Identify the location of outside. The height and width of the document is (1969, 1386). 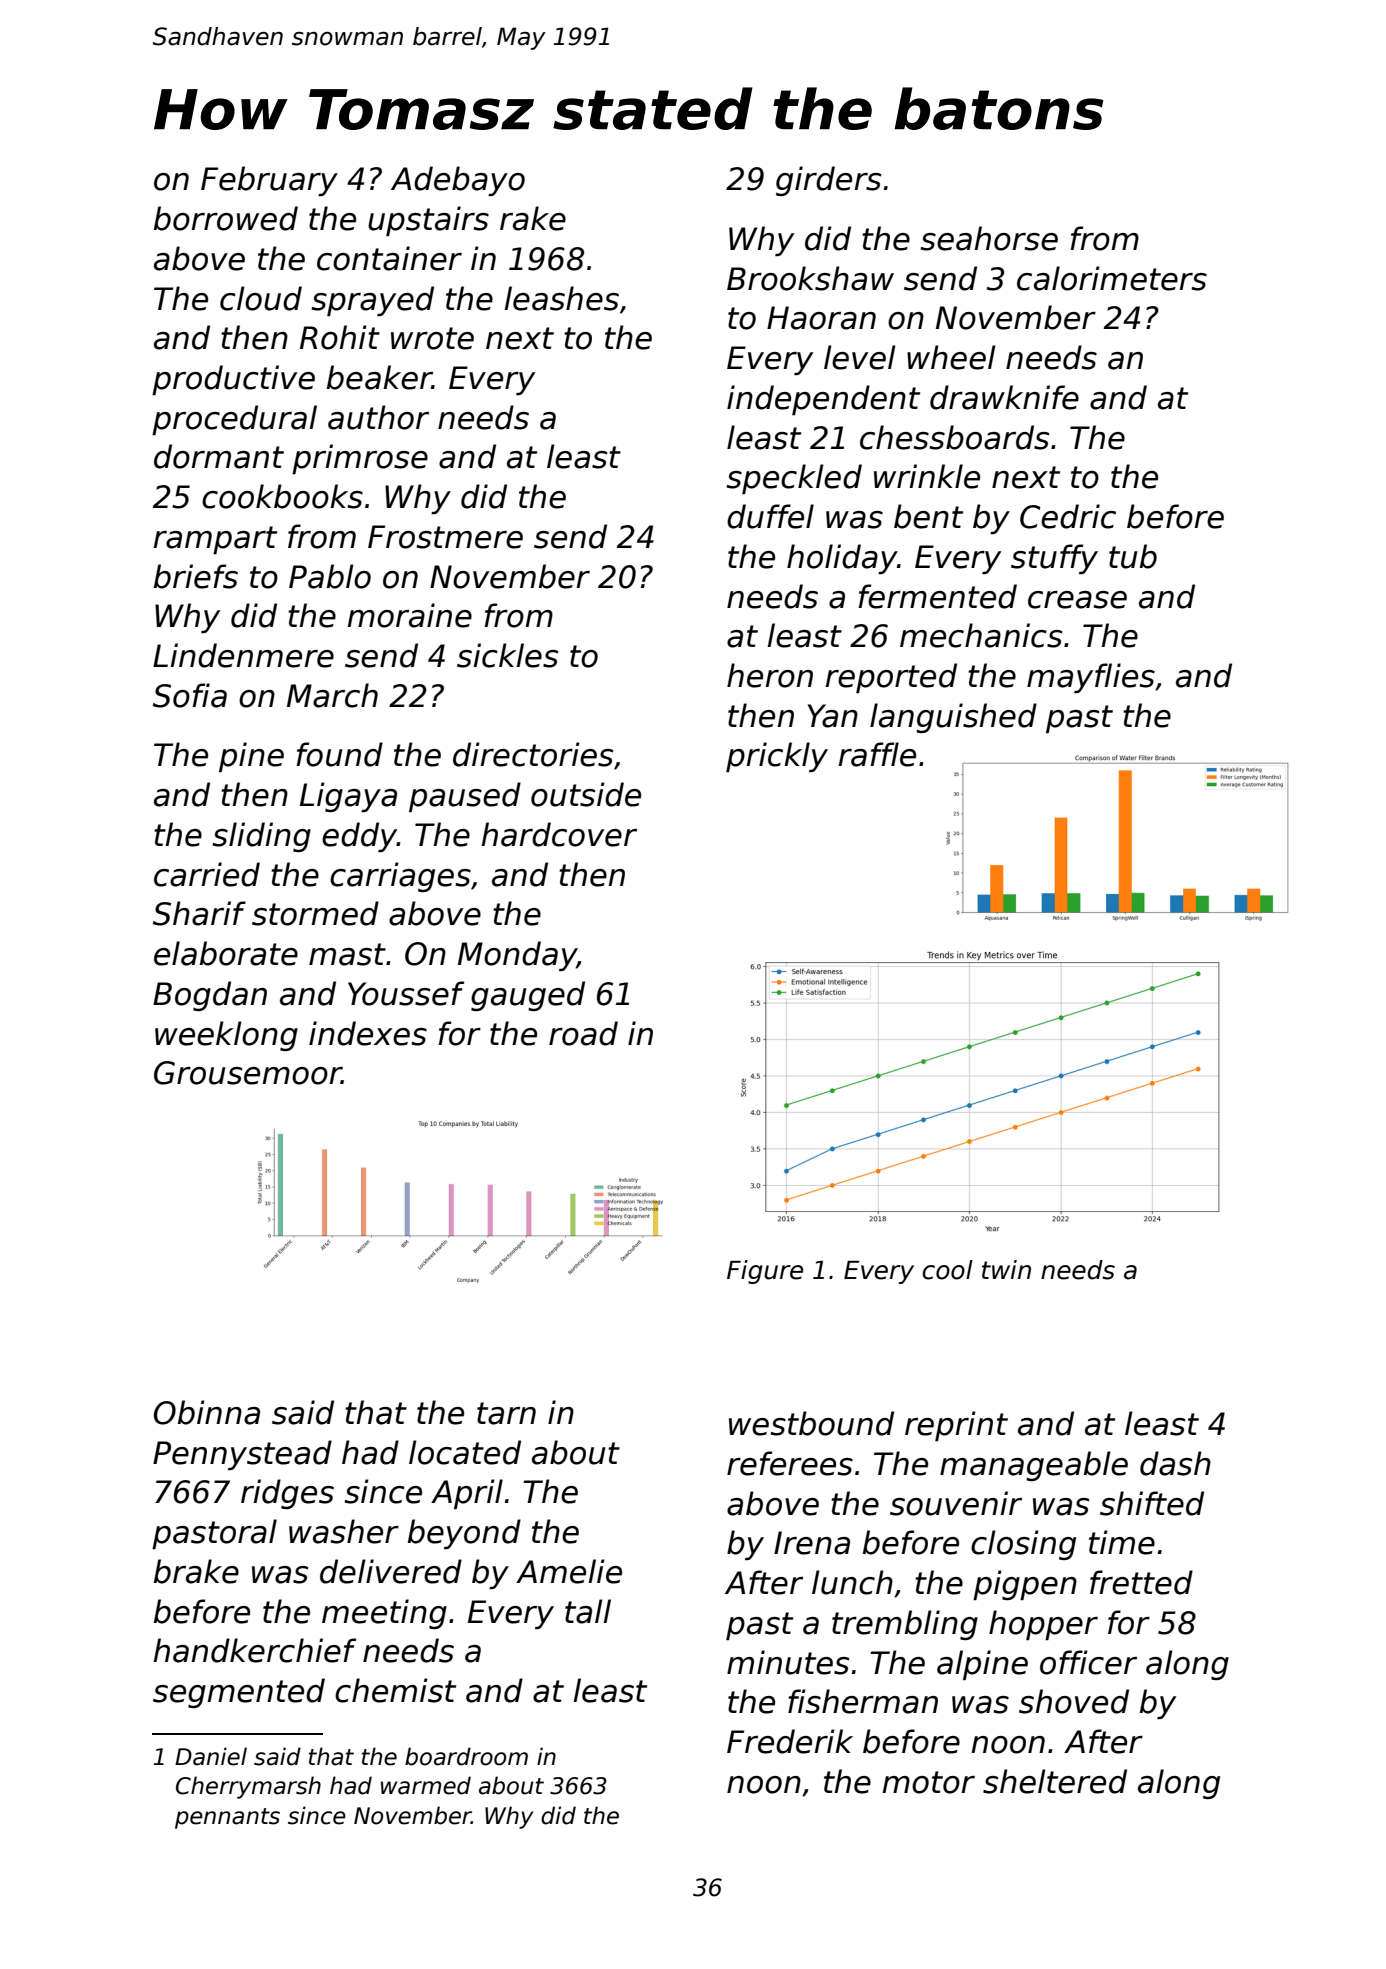
(586, 794).
